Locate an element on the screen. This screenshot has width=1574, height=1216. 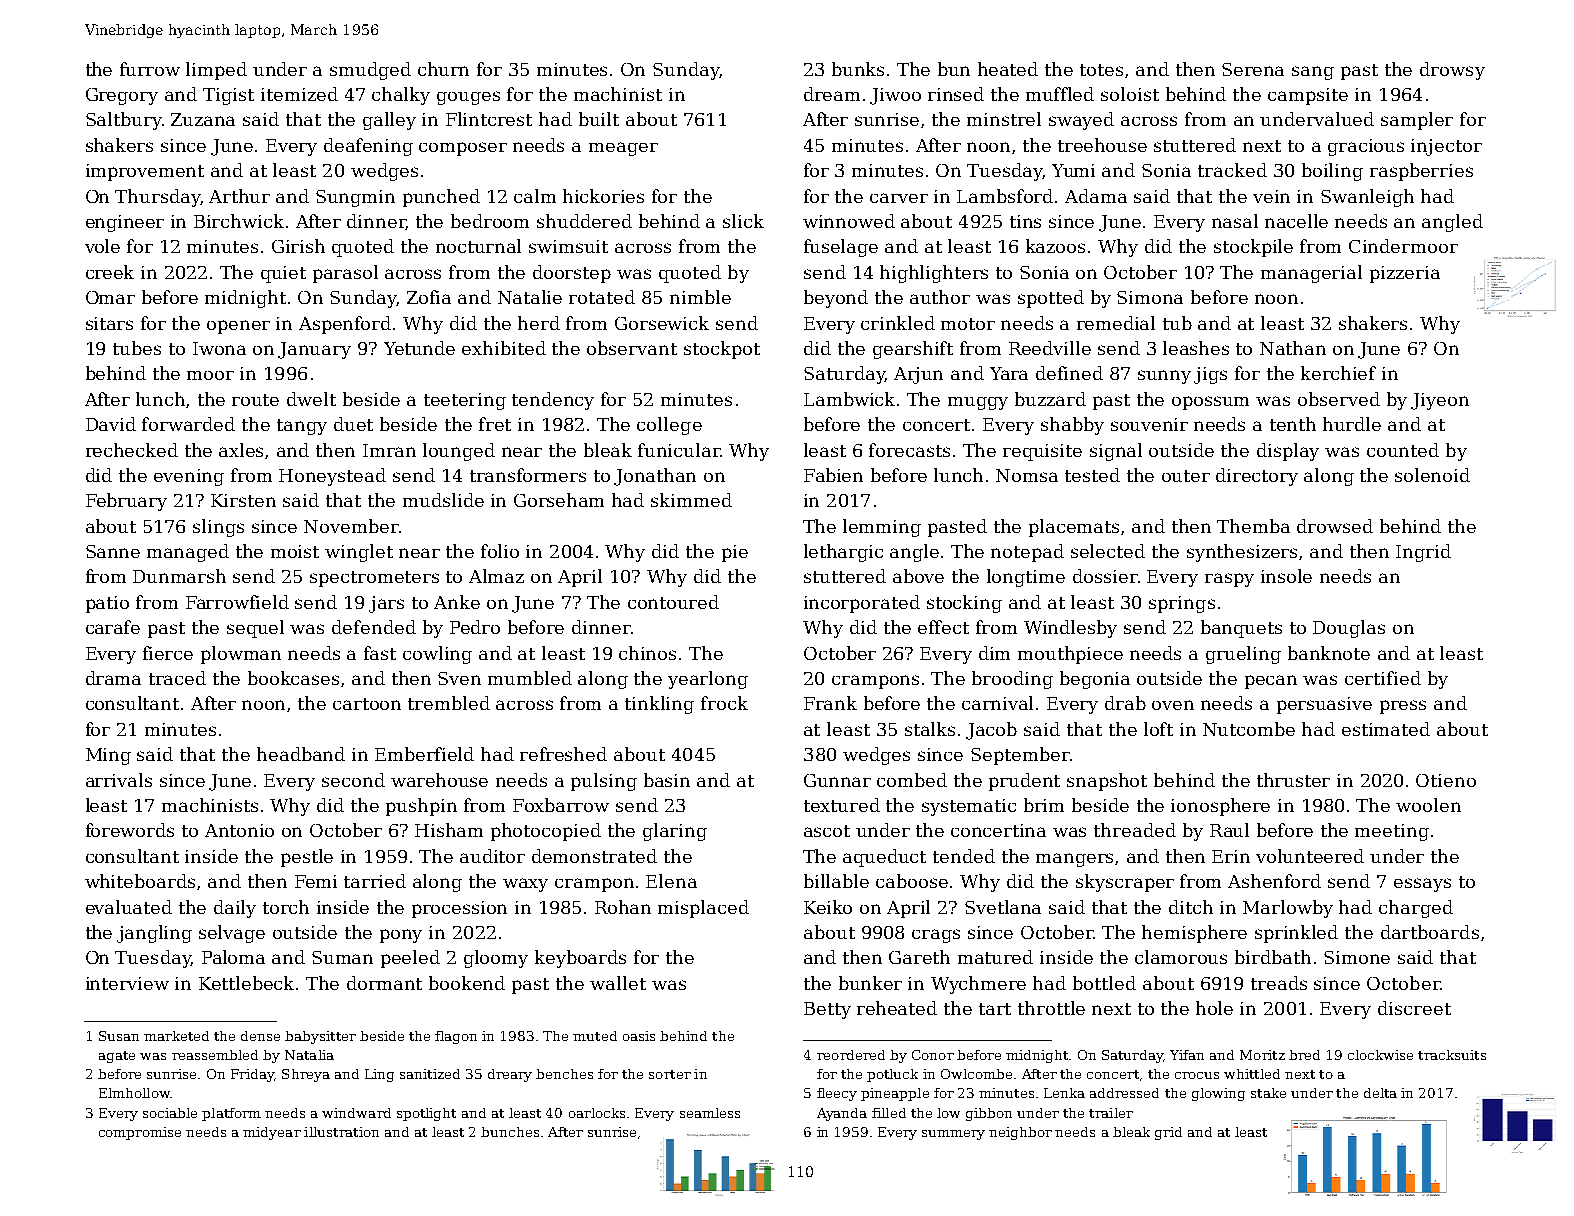
churn is located at coordinates (443, 69).
